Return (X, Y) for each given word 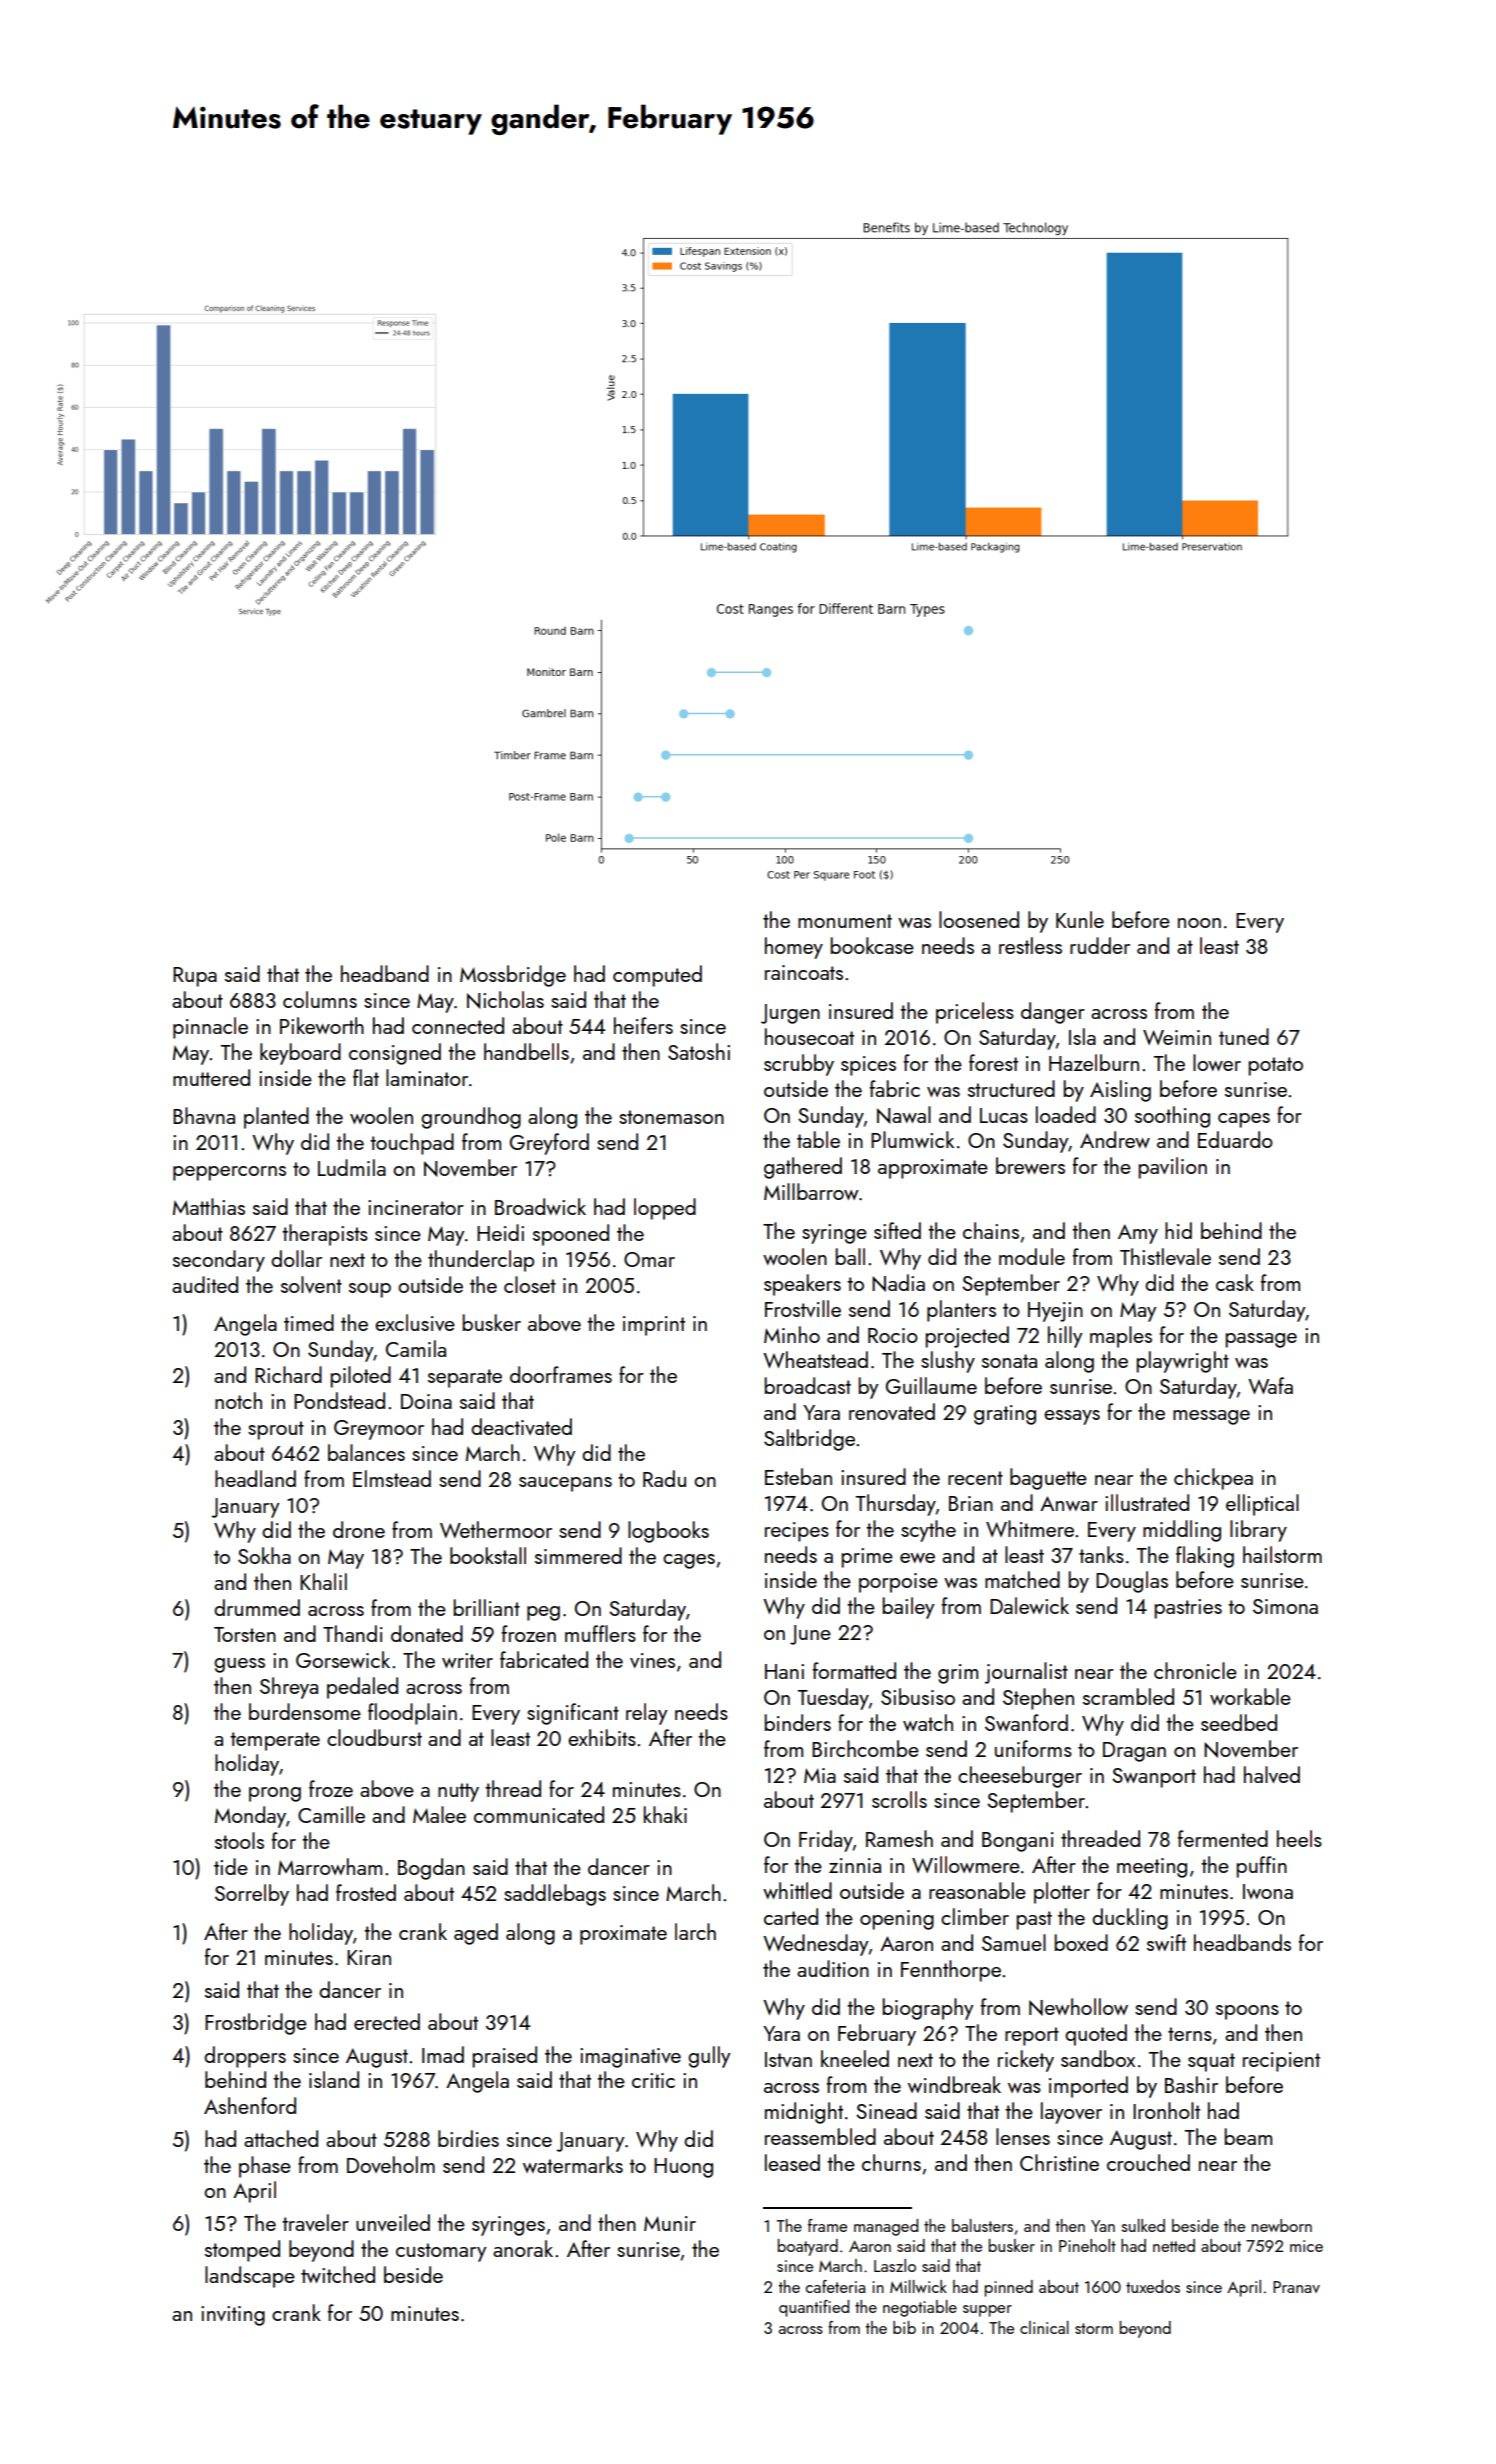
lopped (665, 1209)
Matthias (209, 1206)
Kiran (369, 1957)
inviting (233, 2316)
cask (1235, 1282)
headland (255, 1478)
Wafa (1270, 1385)
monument (845, 921)
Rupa (195, 977)
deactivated (521, 1426)
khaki (665, 1814)
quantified (814, 2308)
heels (1299, 1838)
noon (1199, 923)
